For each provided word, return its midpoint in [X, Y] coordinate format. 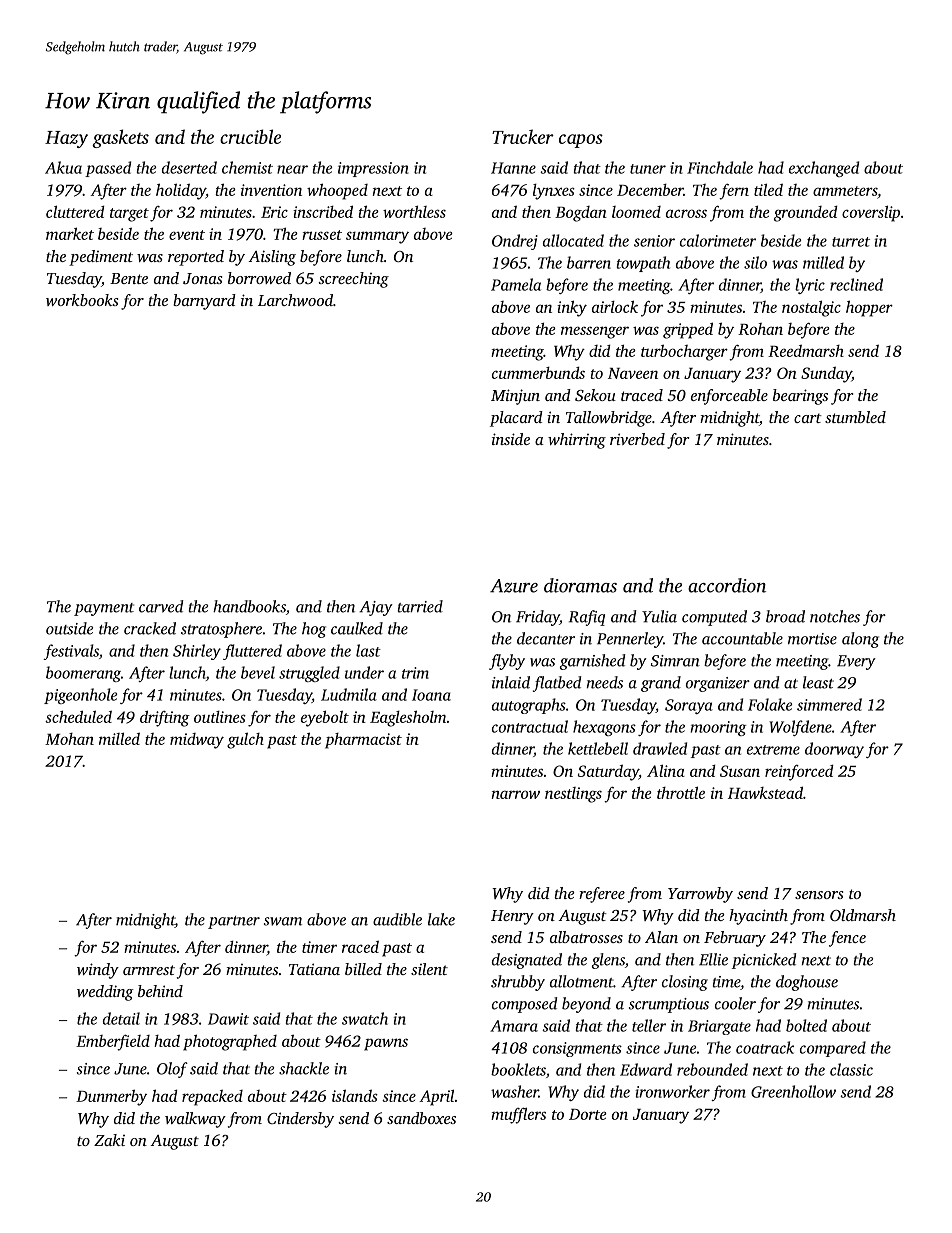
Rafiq [587, 618]
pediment [101, 258]
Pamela [516, 284]
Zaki [109, 1140]
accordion [727, 585]
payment [104, 609]
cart [808, 418]
